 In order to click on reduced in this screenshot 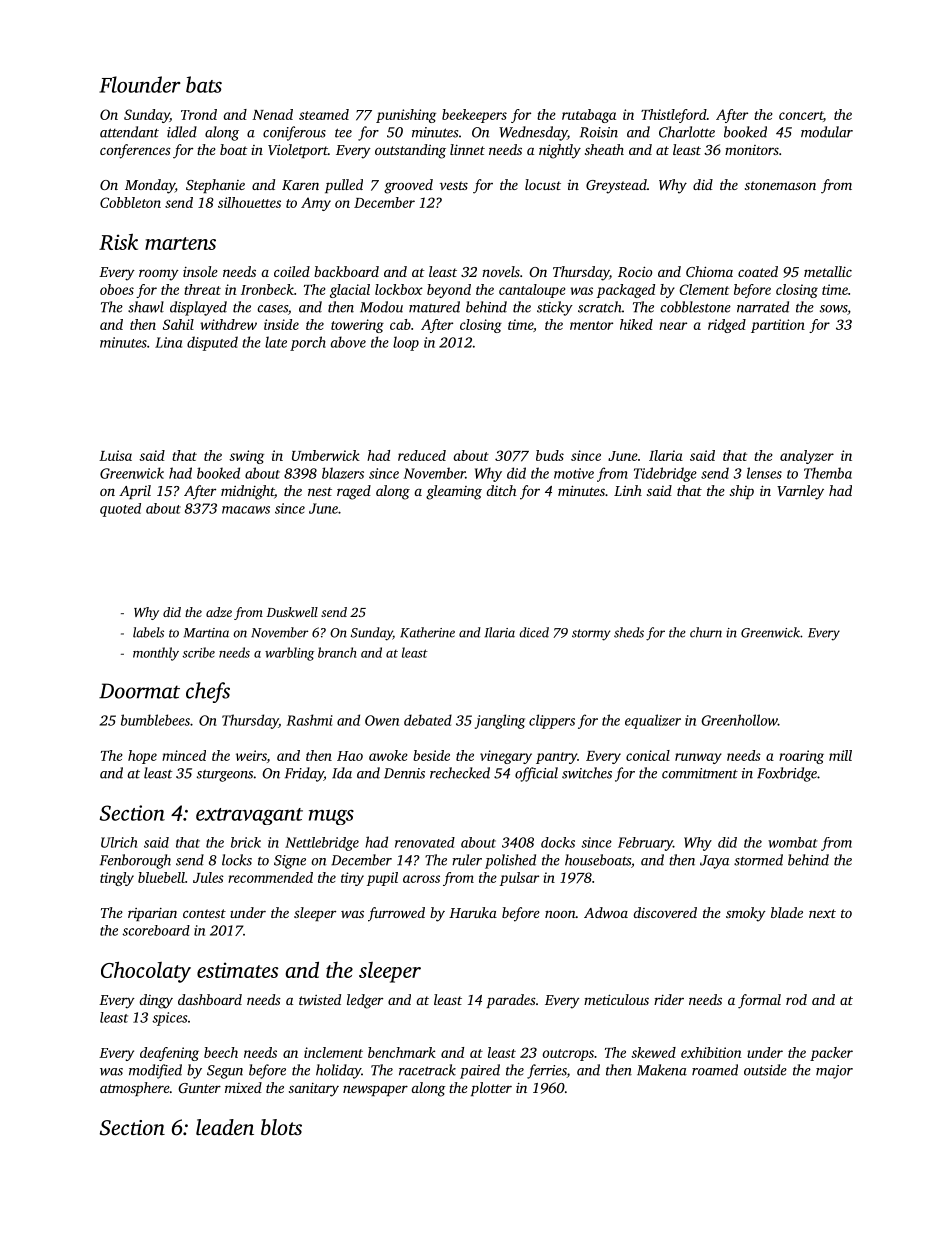, I will do `click(422, 455)`.
